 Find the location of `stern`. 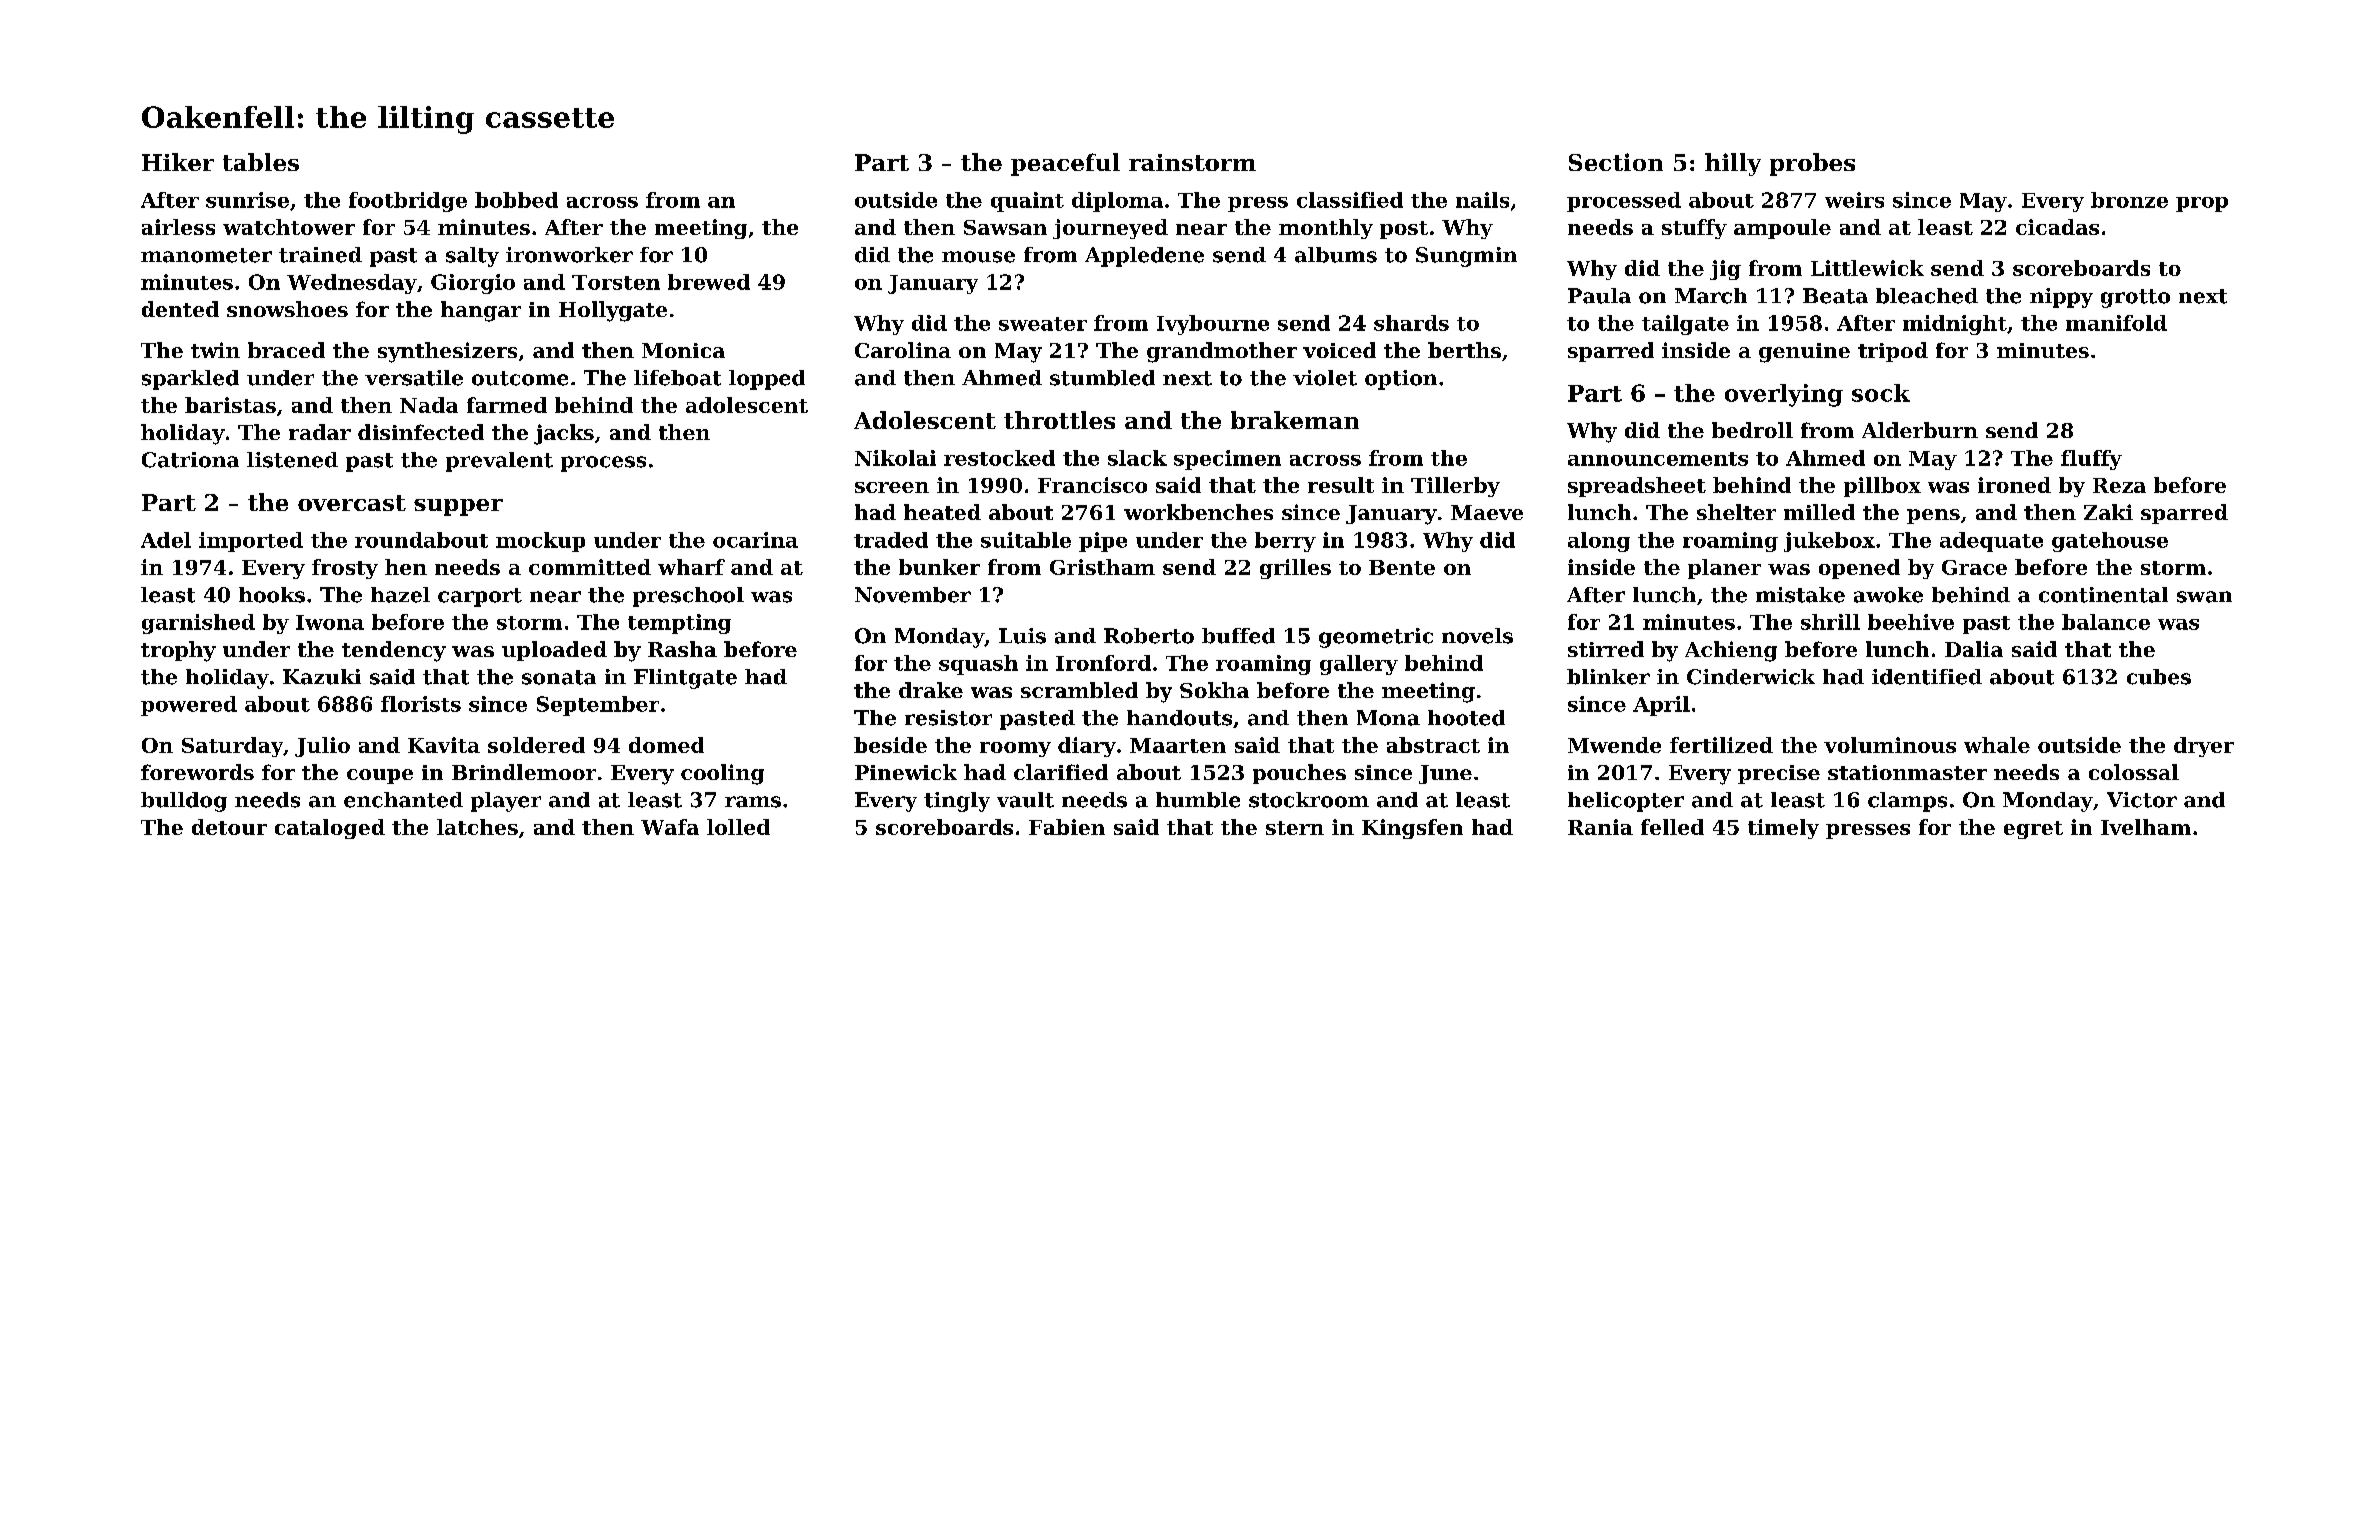

stern is located at coordinates (1295, 828).
